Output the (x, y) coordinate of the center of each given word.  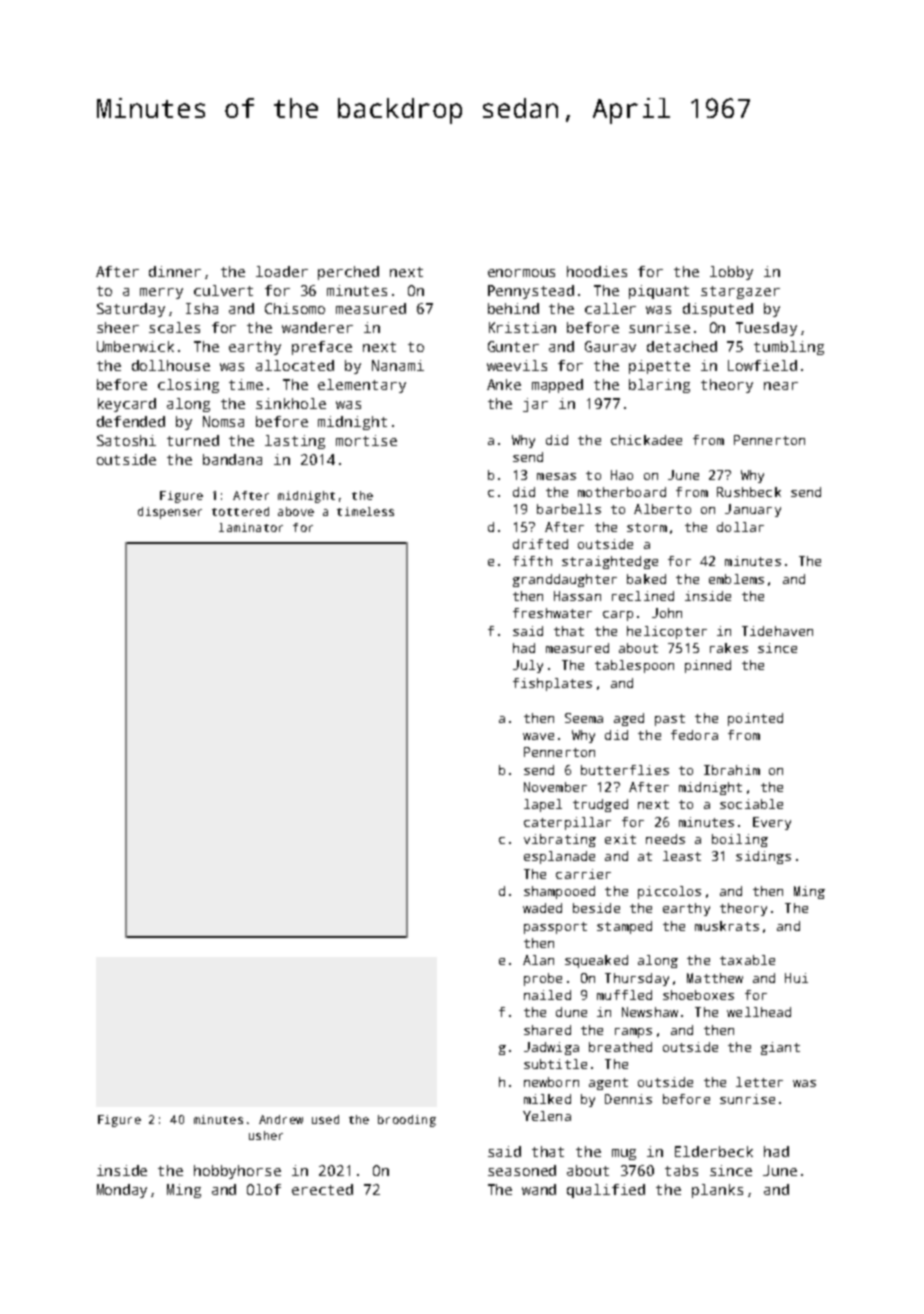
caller (610, 308)
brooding (407, 1121)
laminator (251, 527)
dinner (175, 271)
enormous (521, 273)
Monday (122, 1191)
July (528, 666)
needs (665, 839)
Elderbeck (714, 1151)
